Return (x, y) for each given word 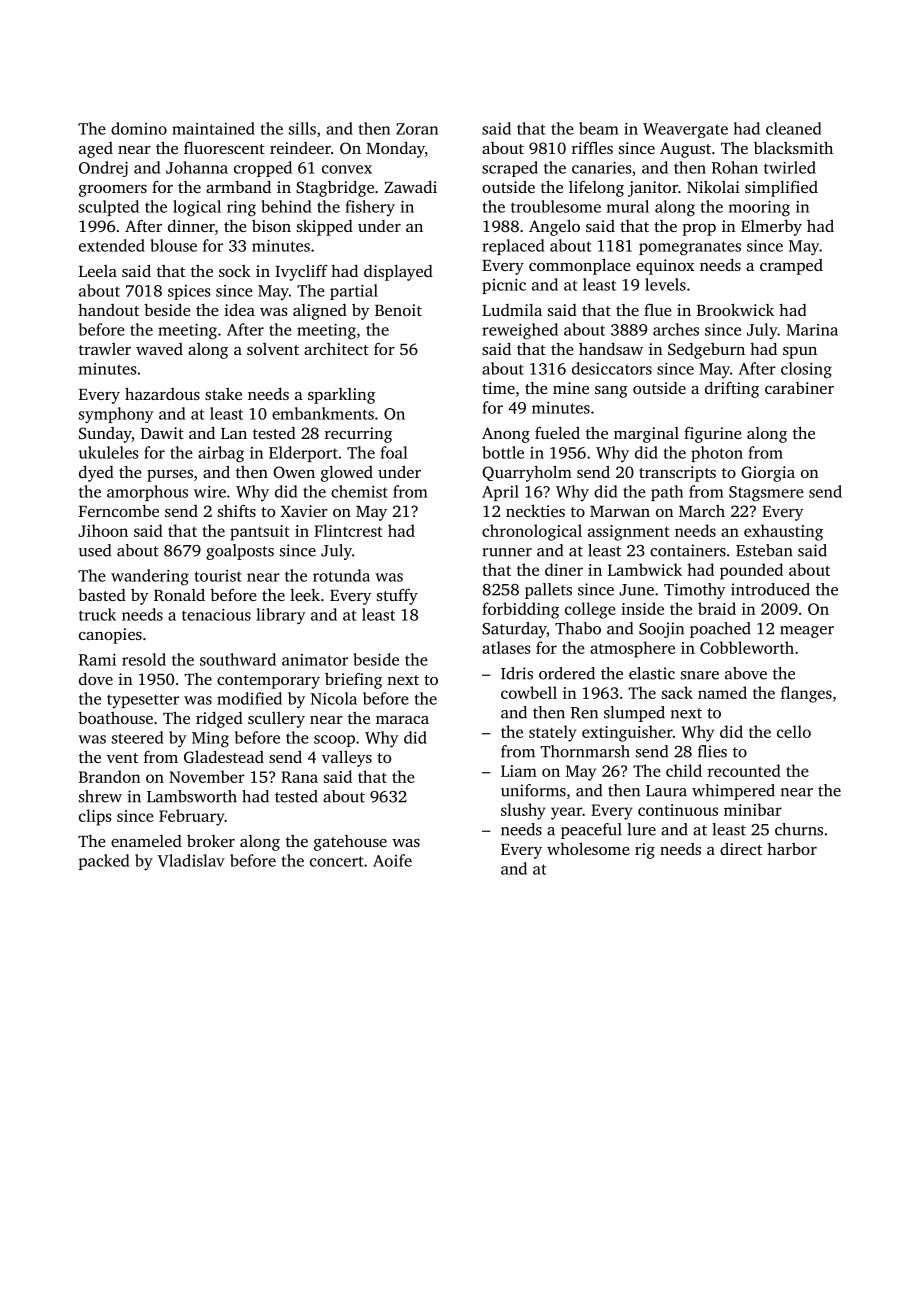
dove (96, 678)
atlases (506, 647)
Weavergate (685, 130)
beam (599, 128)
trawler (105, 349)
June (636, 590)
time (498, 388)
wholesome (588, 848)
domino (139, 128)
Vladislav (191, 860)
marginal (646, 435)
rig (645, 851)
